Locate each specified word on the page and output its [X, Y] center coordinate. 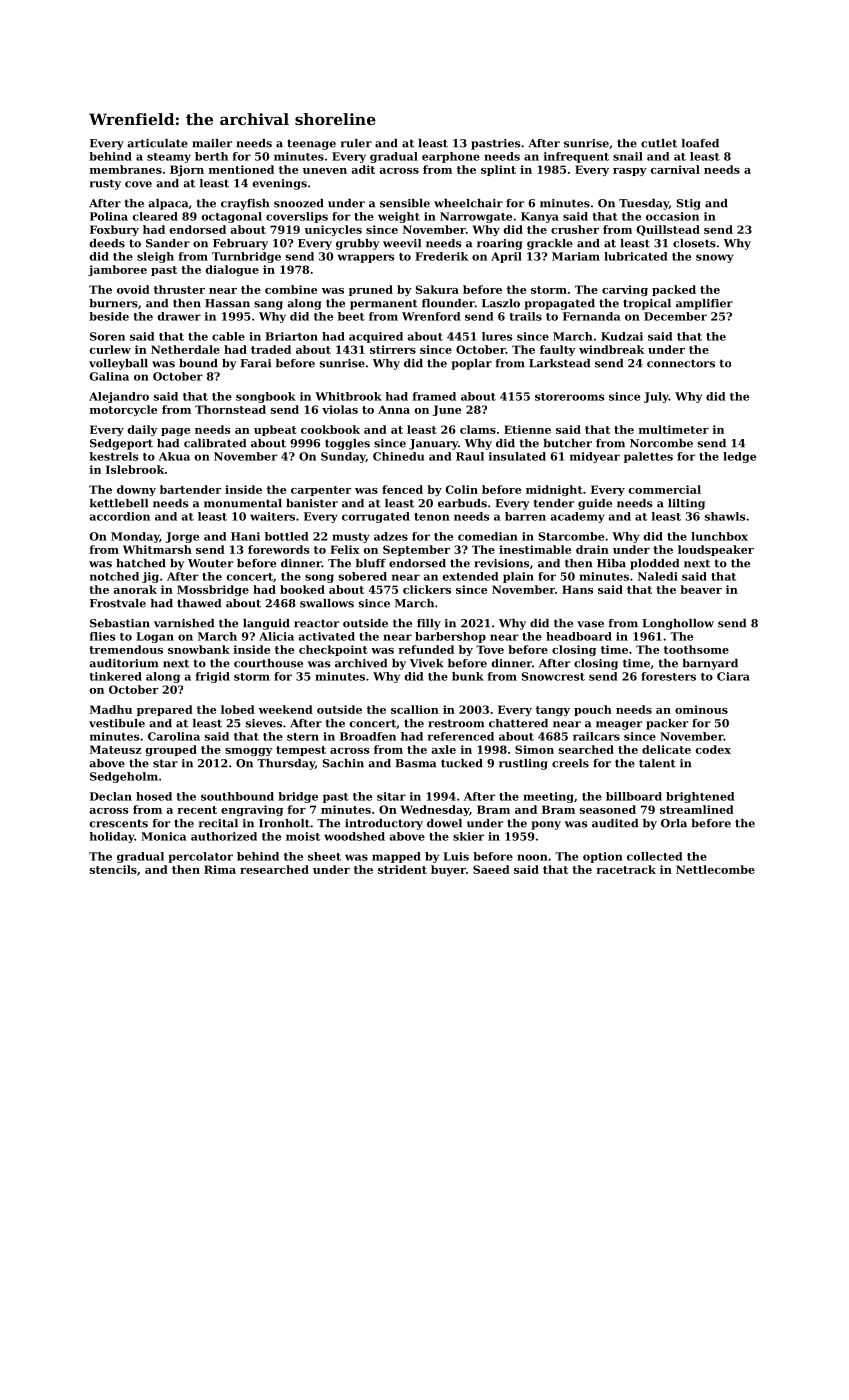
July [656, 397]
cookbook [330, 429]
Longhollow [678, 624]
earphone [451, 157]
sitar [391, 796]
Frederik [441, 256]
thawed [199, 603]
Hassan [227, 303]
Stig [689, 204]
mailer [212, 143]
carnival [675, 169]
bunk [468, 676]
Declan [111, 796]
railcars [596, 736]
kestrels [114, 456]
